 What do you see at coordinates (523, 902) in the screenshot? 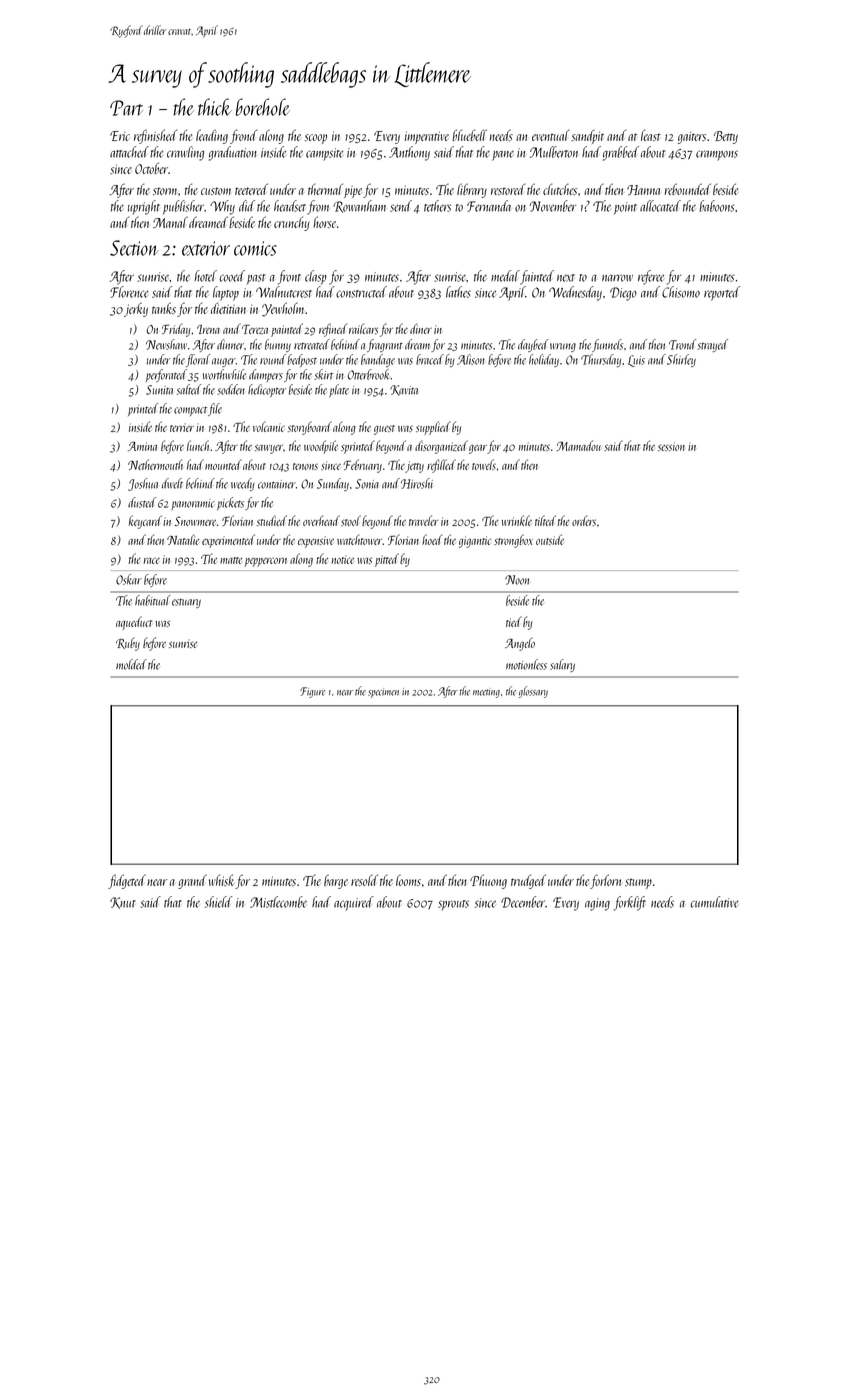
I see `December` at bounding box center [523, 902].
